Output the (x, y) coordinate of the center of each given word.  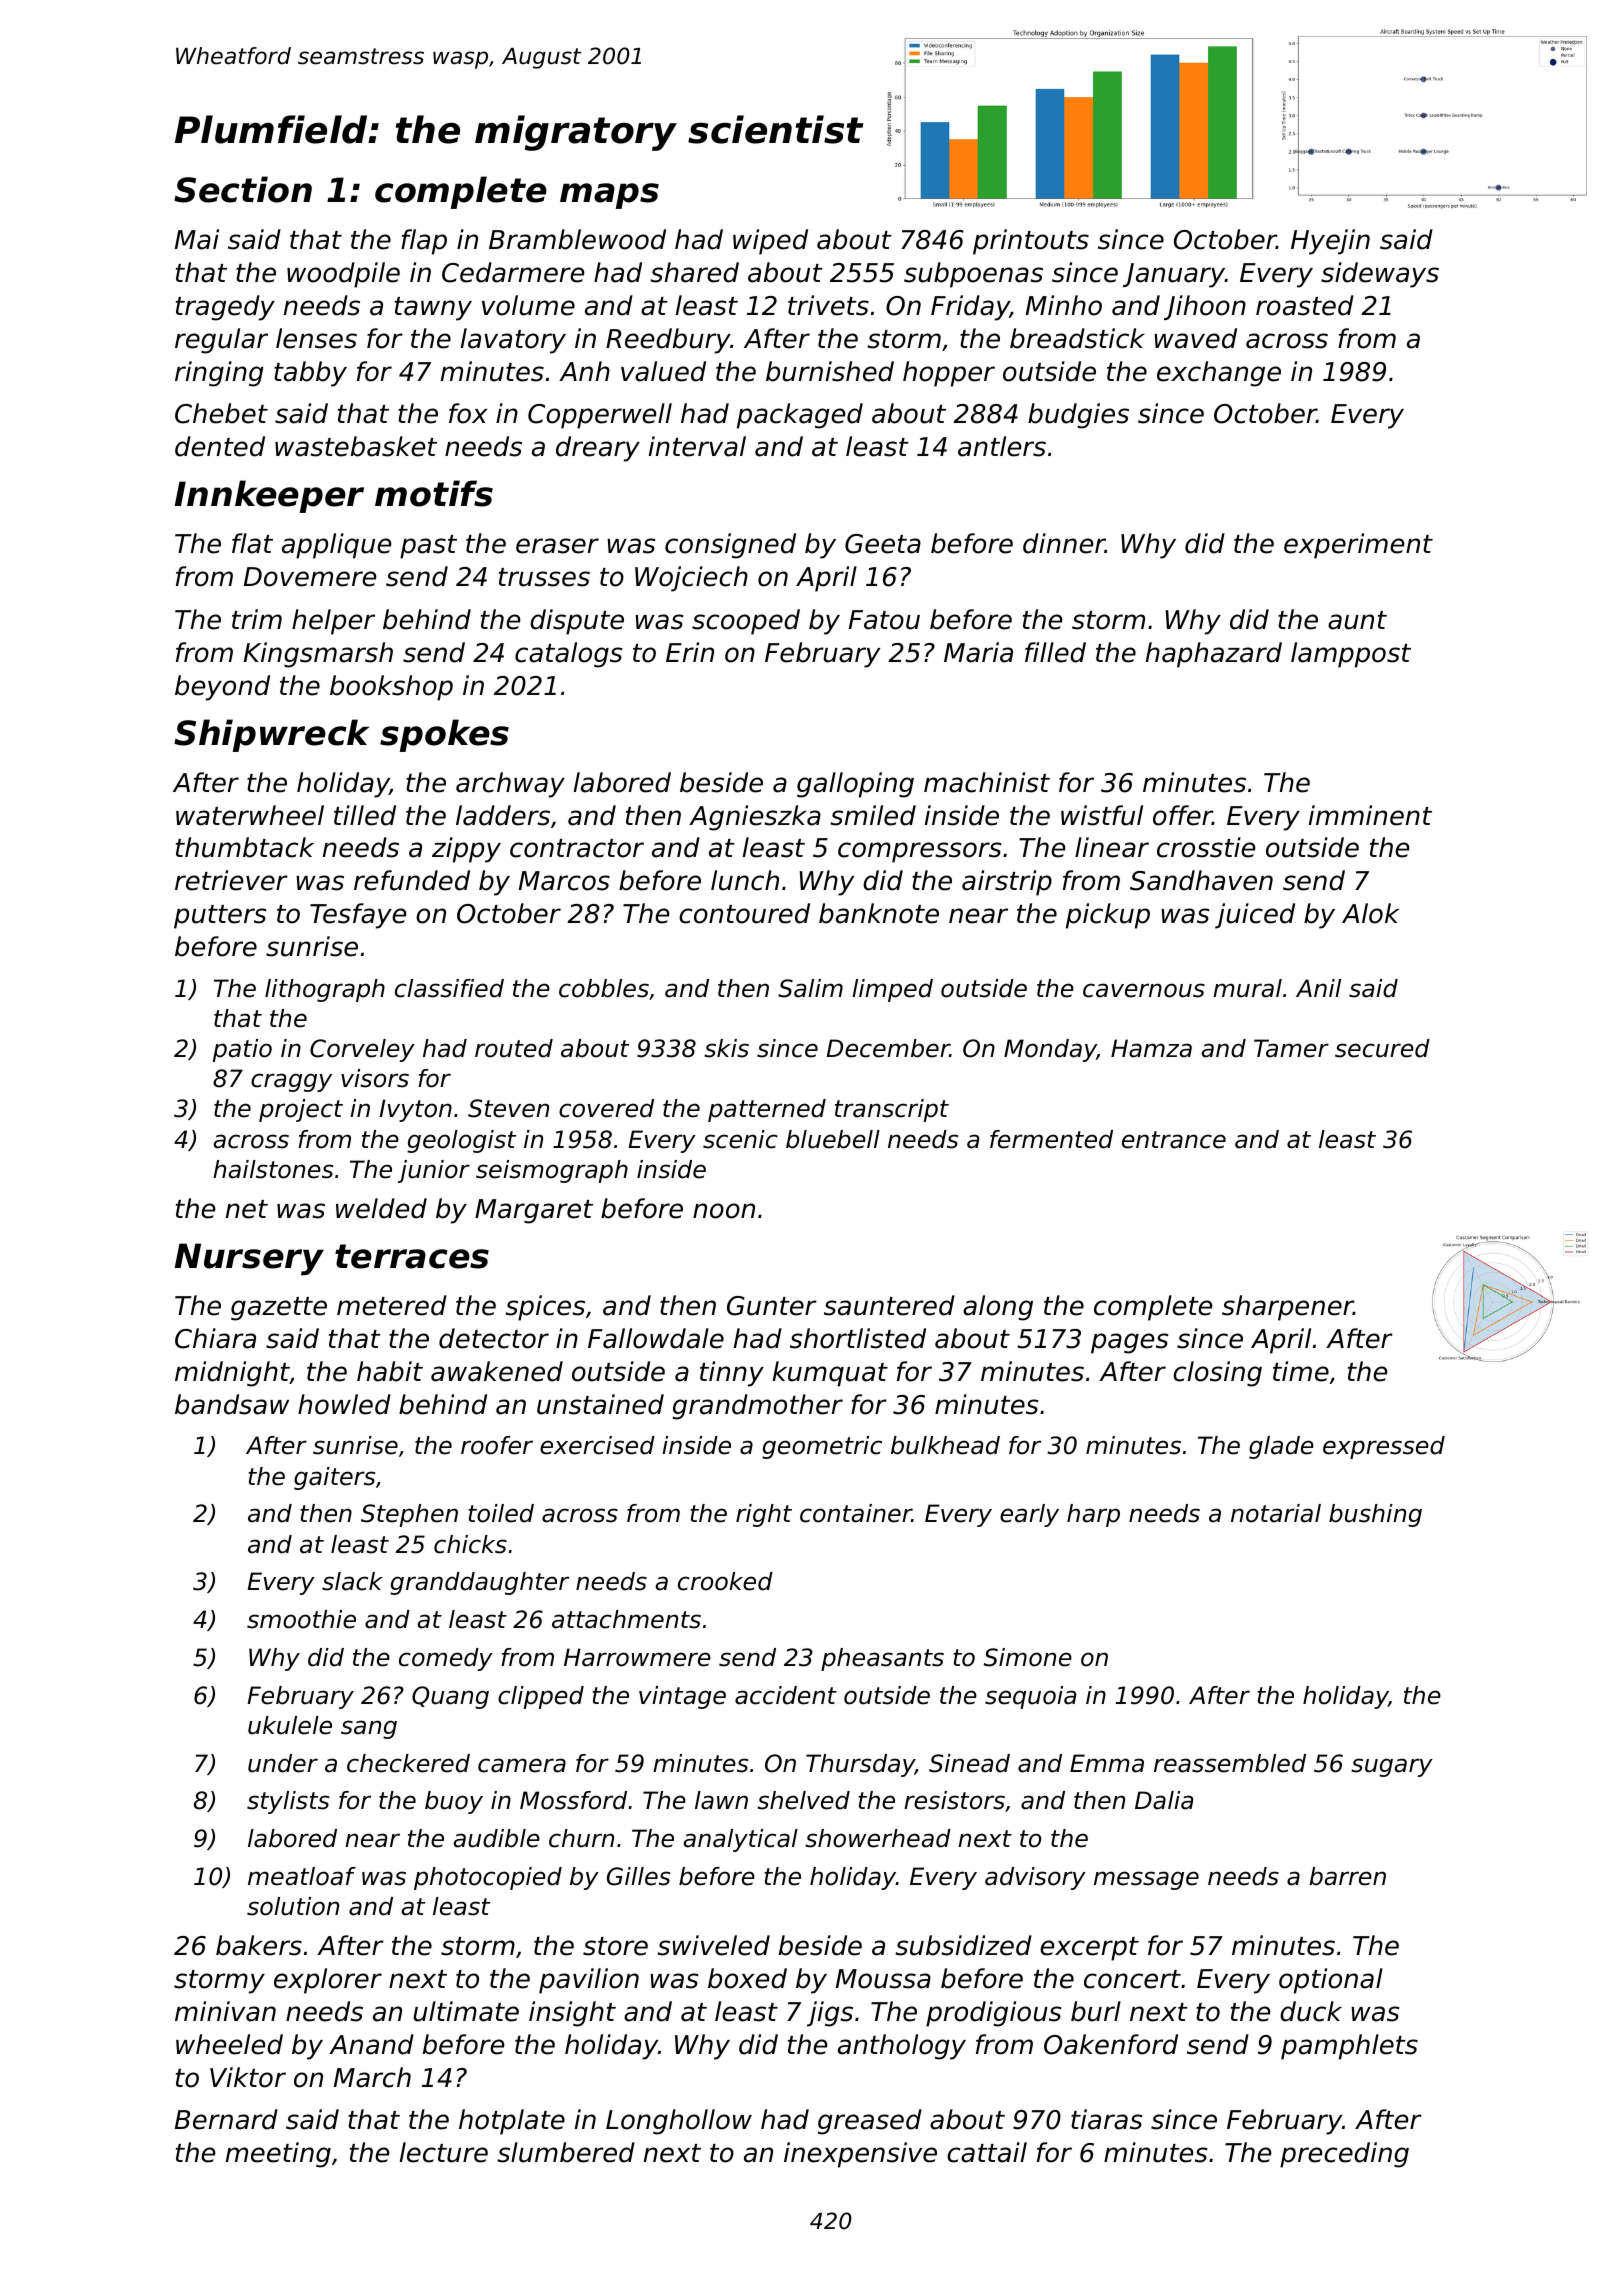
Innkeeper (269, 496)
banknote (879, 913)
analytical (740, 1840)
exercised (597, 1445)
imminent (1370, 815)
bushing (1375, 1515)
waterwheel (250, 815)
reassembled (1230, 1763)
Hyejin (1330, 242)
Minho (1064, 305)
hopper (949, 374)
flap (424, 242)
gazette (279, 1309)
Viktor (248, 2077)
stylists (288, 1802)
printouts (1031, 242)
